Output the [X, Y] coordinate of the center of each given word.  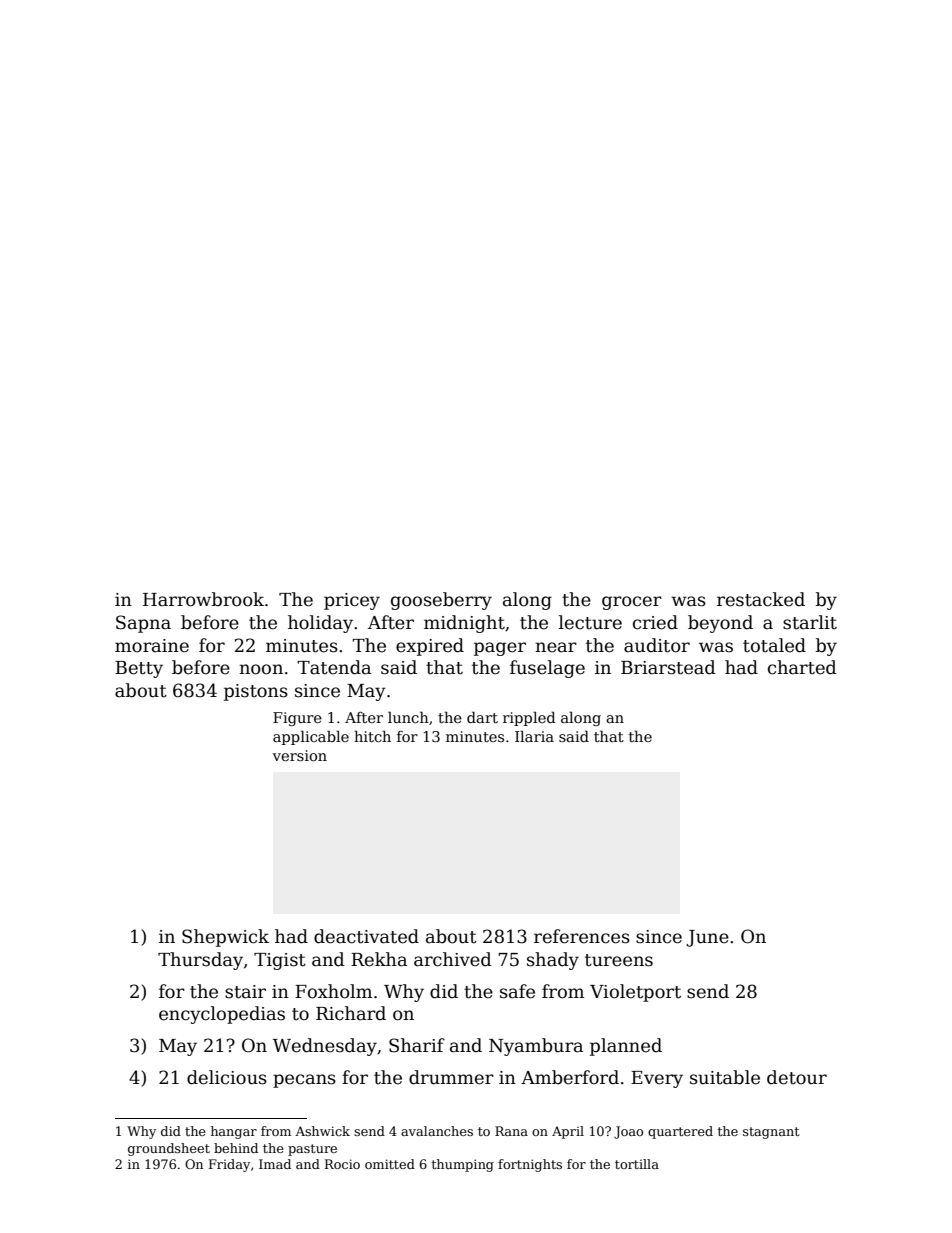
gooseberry [441, 601]
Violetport [635, 993]
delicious [227, 1077]
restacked [761, 599]
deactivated [366, 936]
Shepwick [225, 938]
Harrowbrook [203, 599]
